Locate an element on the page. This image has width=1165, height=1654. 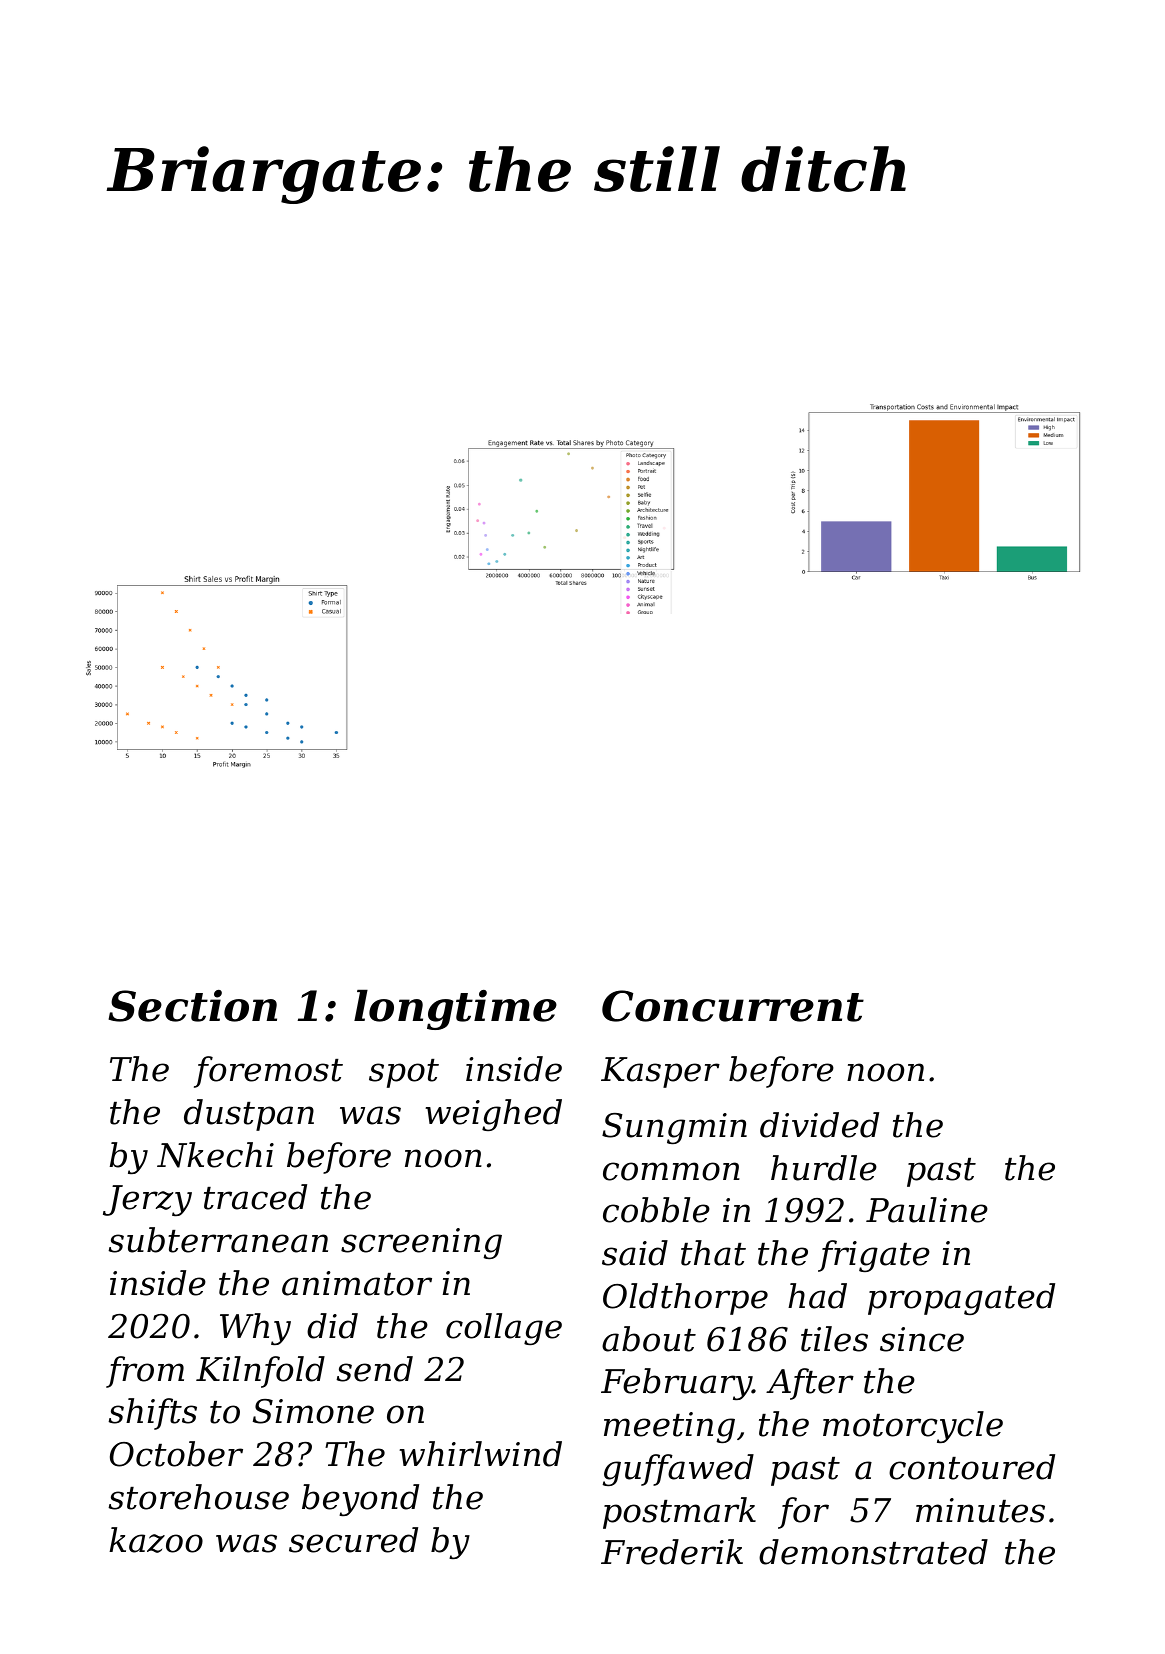
that is located at coordinates (713, 1253).
